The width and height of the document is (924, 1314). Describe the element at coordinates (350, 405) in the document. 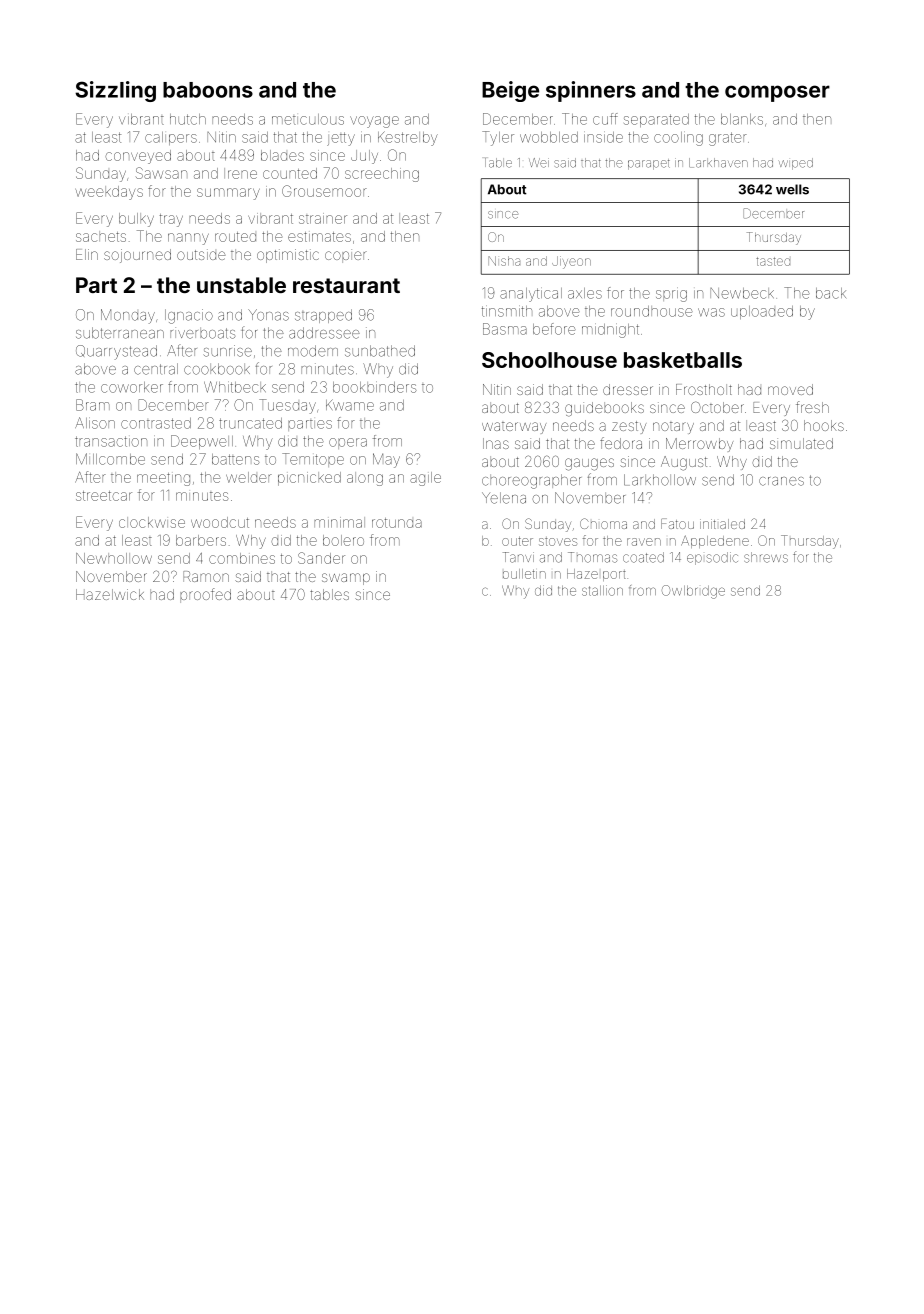

I see `Kwame` at that location.
